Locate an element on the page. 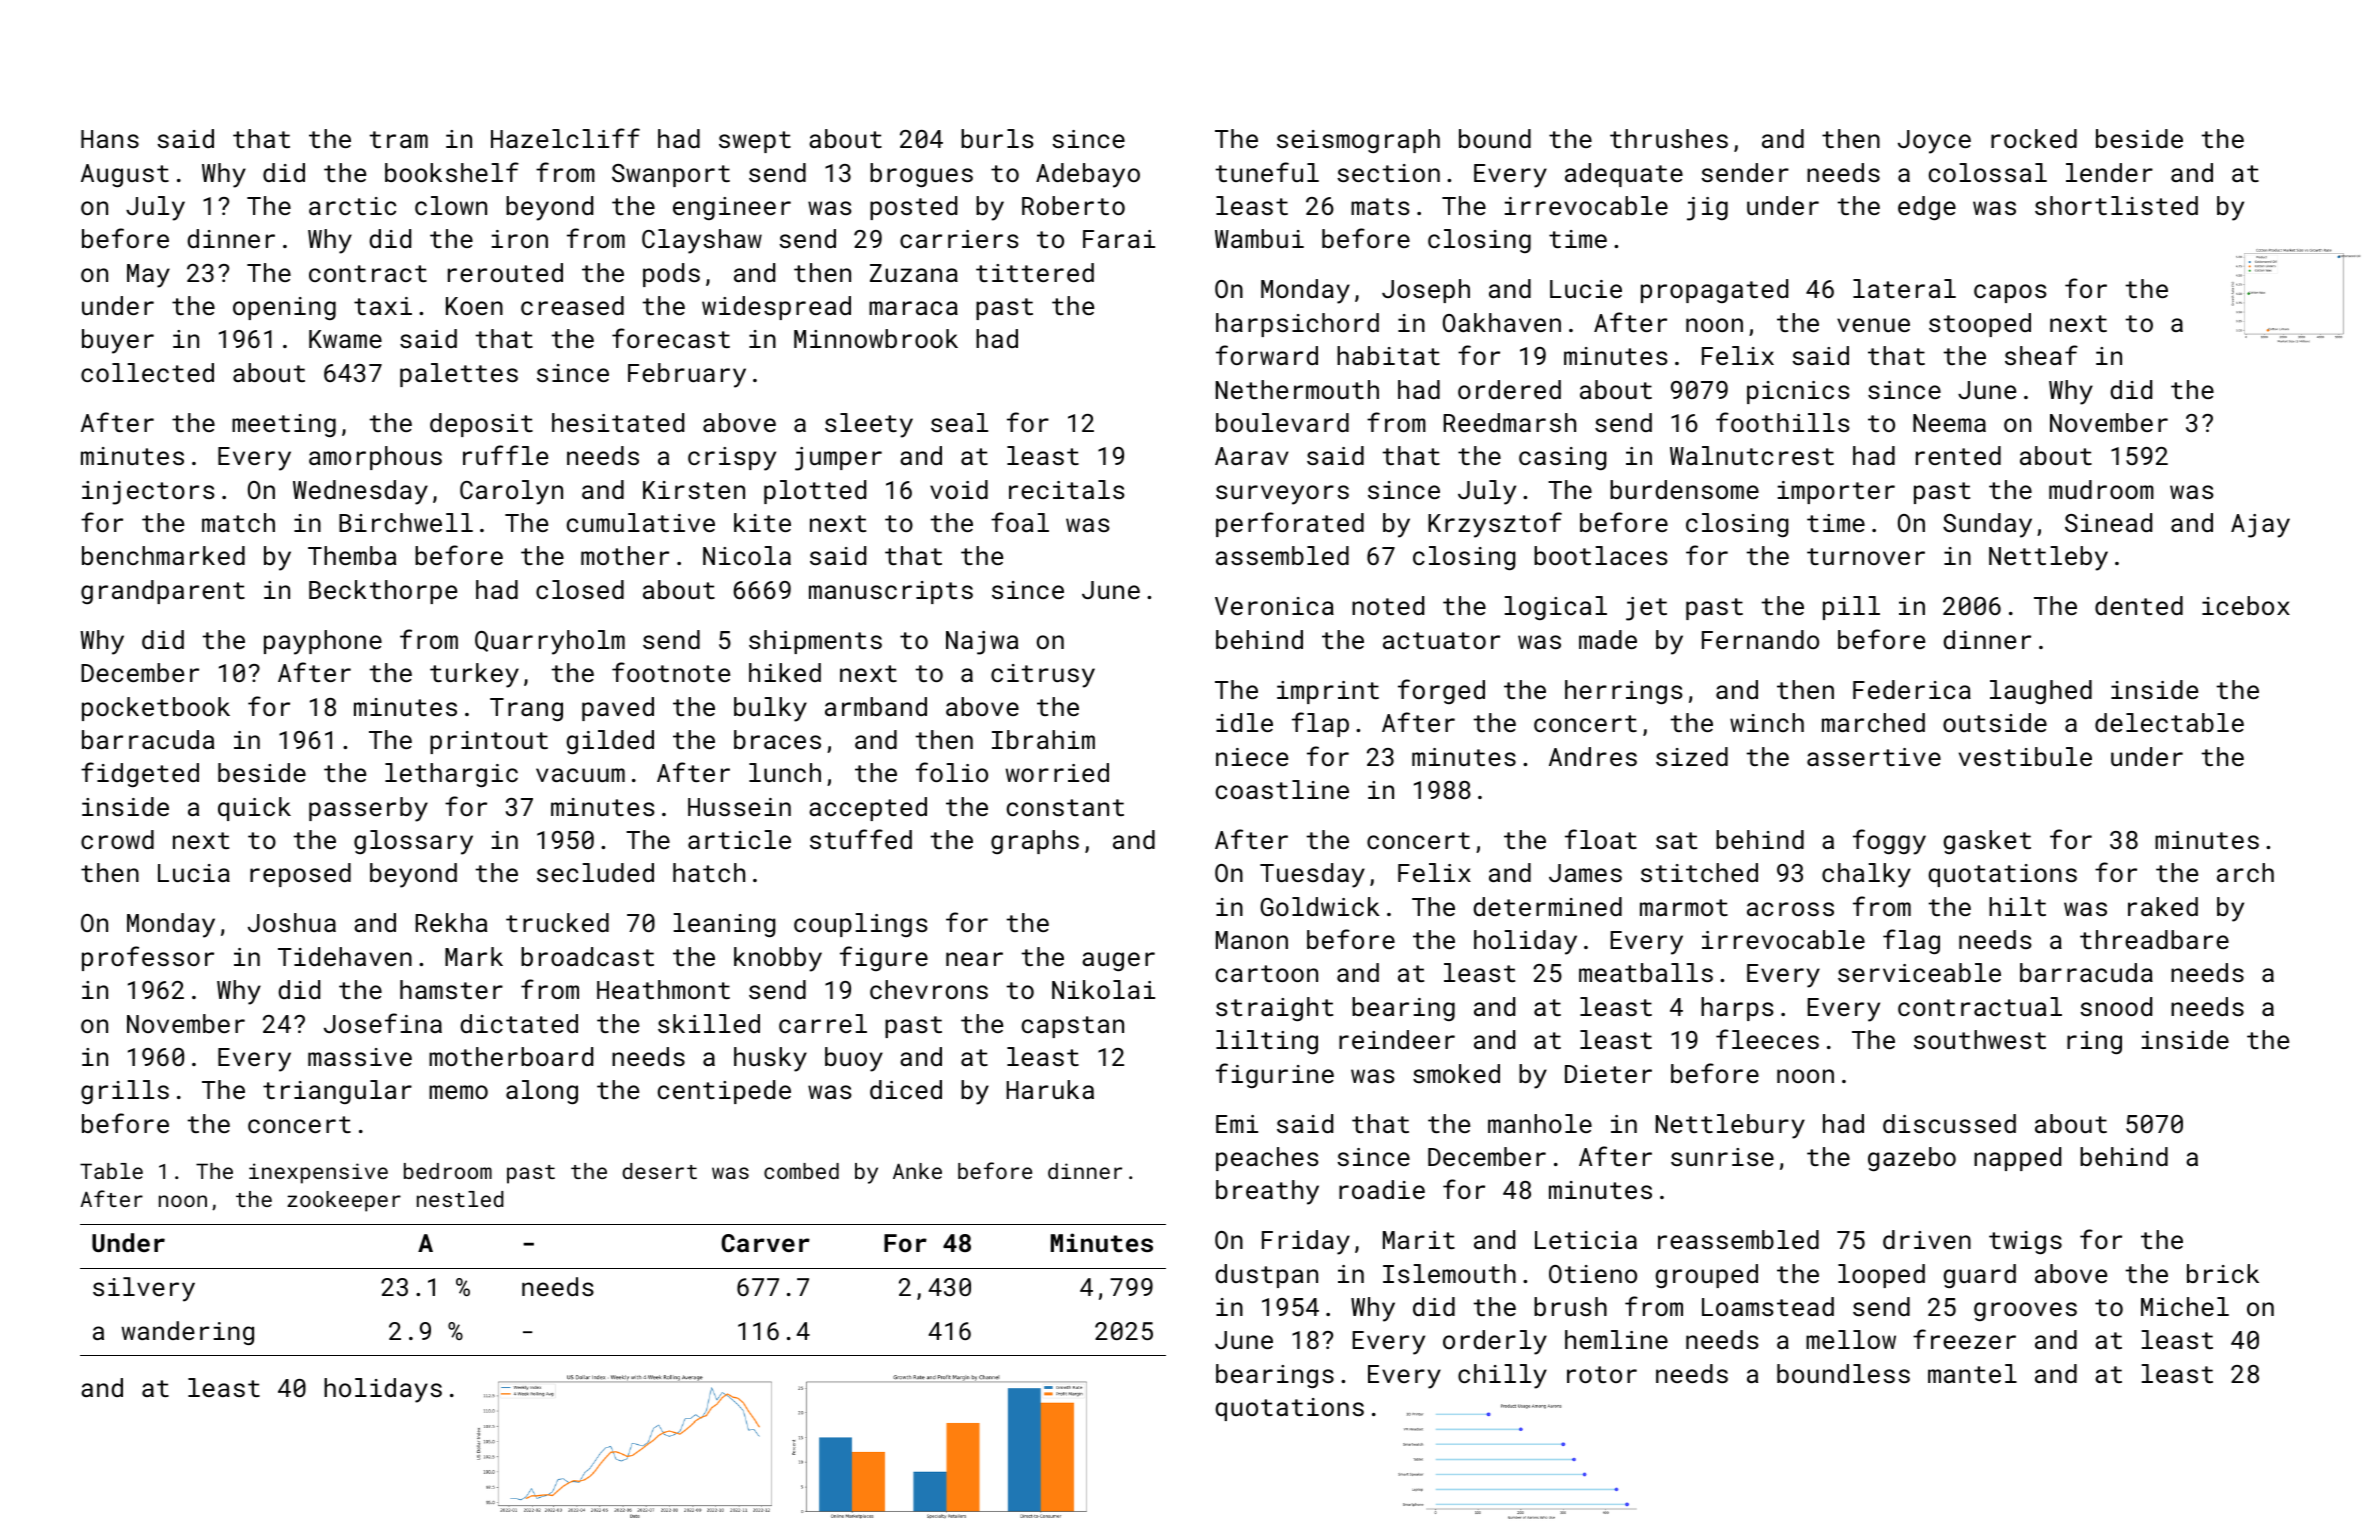 Image resolution: width=2380 pixels, height=1540 pixels. Minnowbrook is located at coordinates (876, 338).
